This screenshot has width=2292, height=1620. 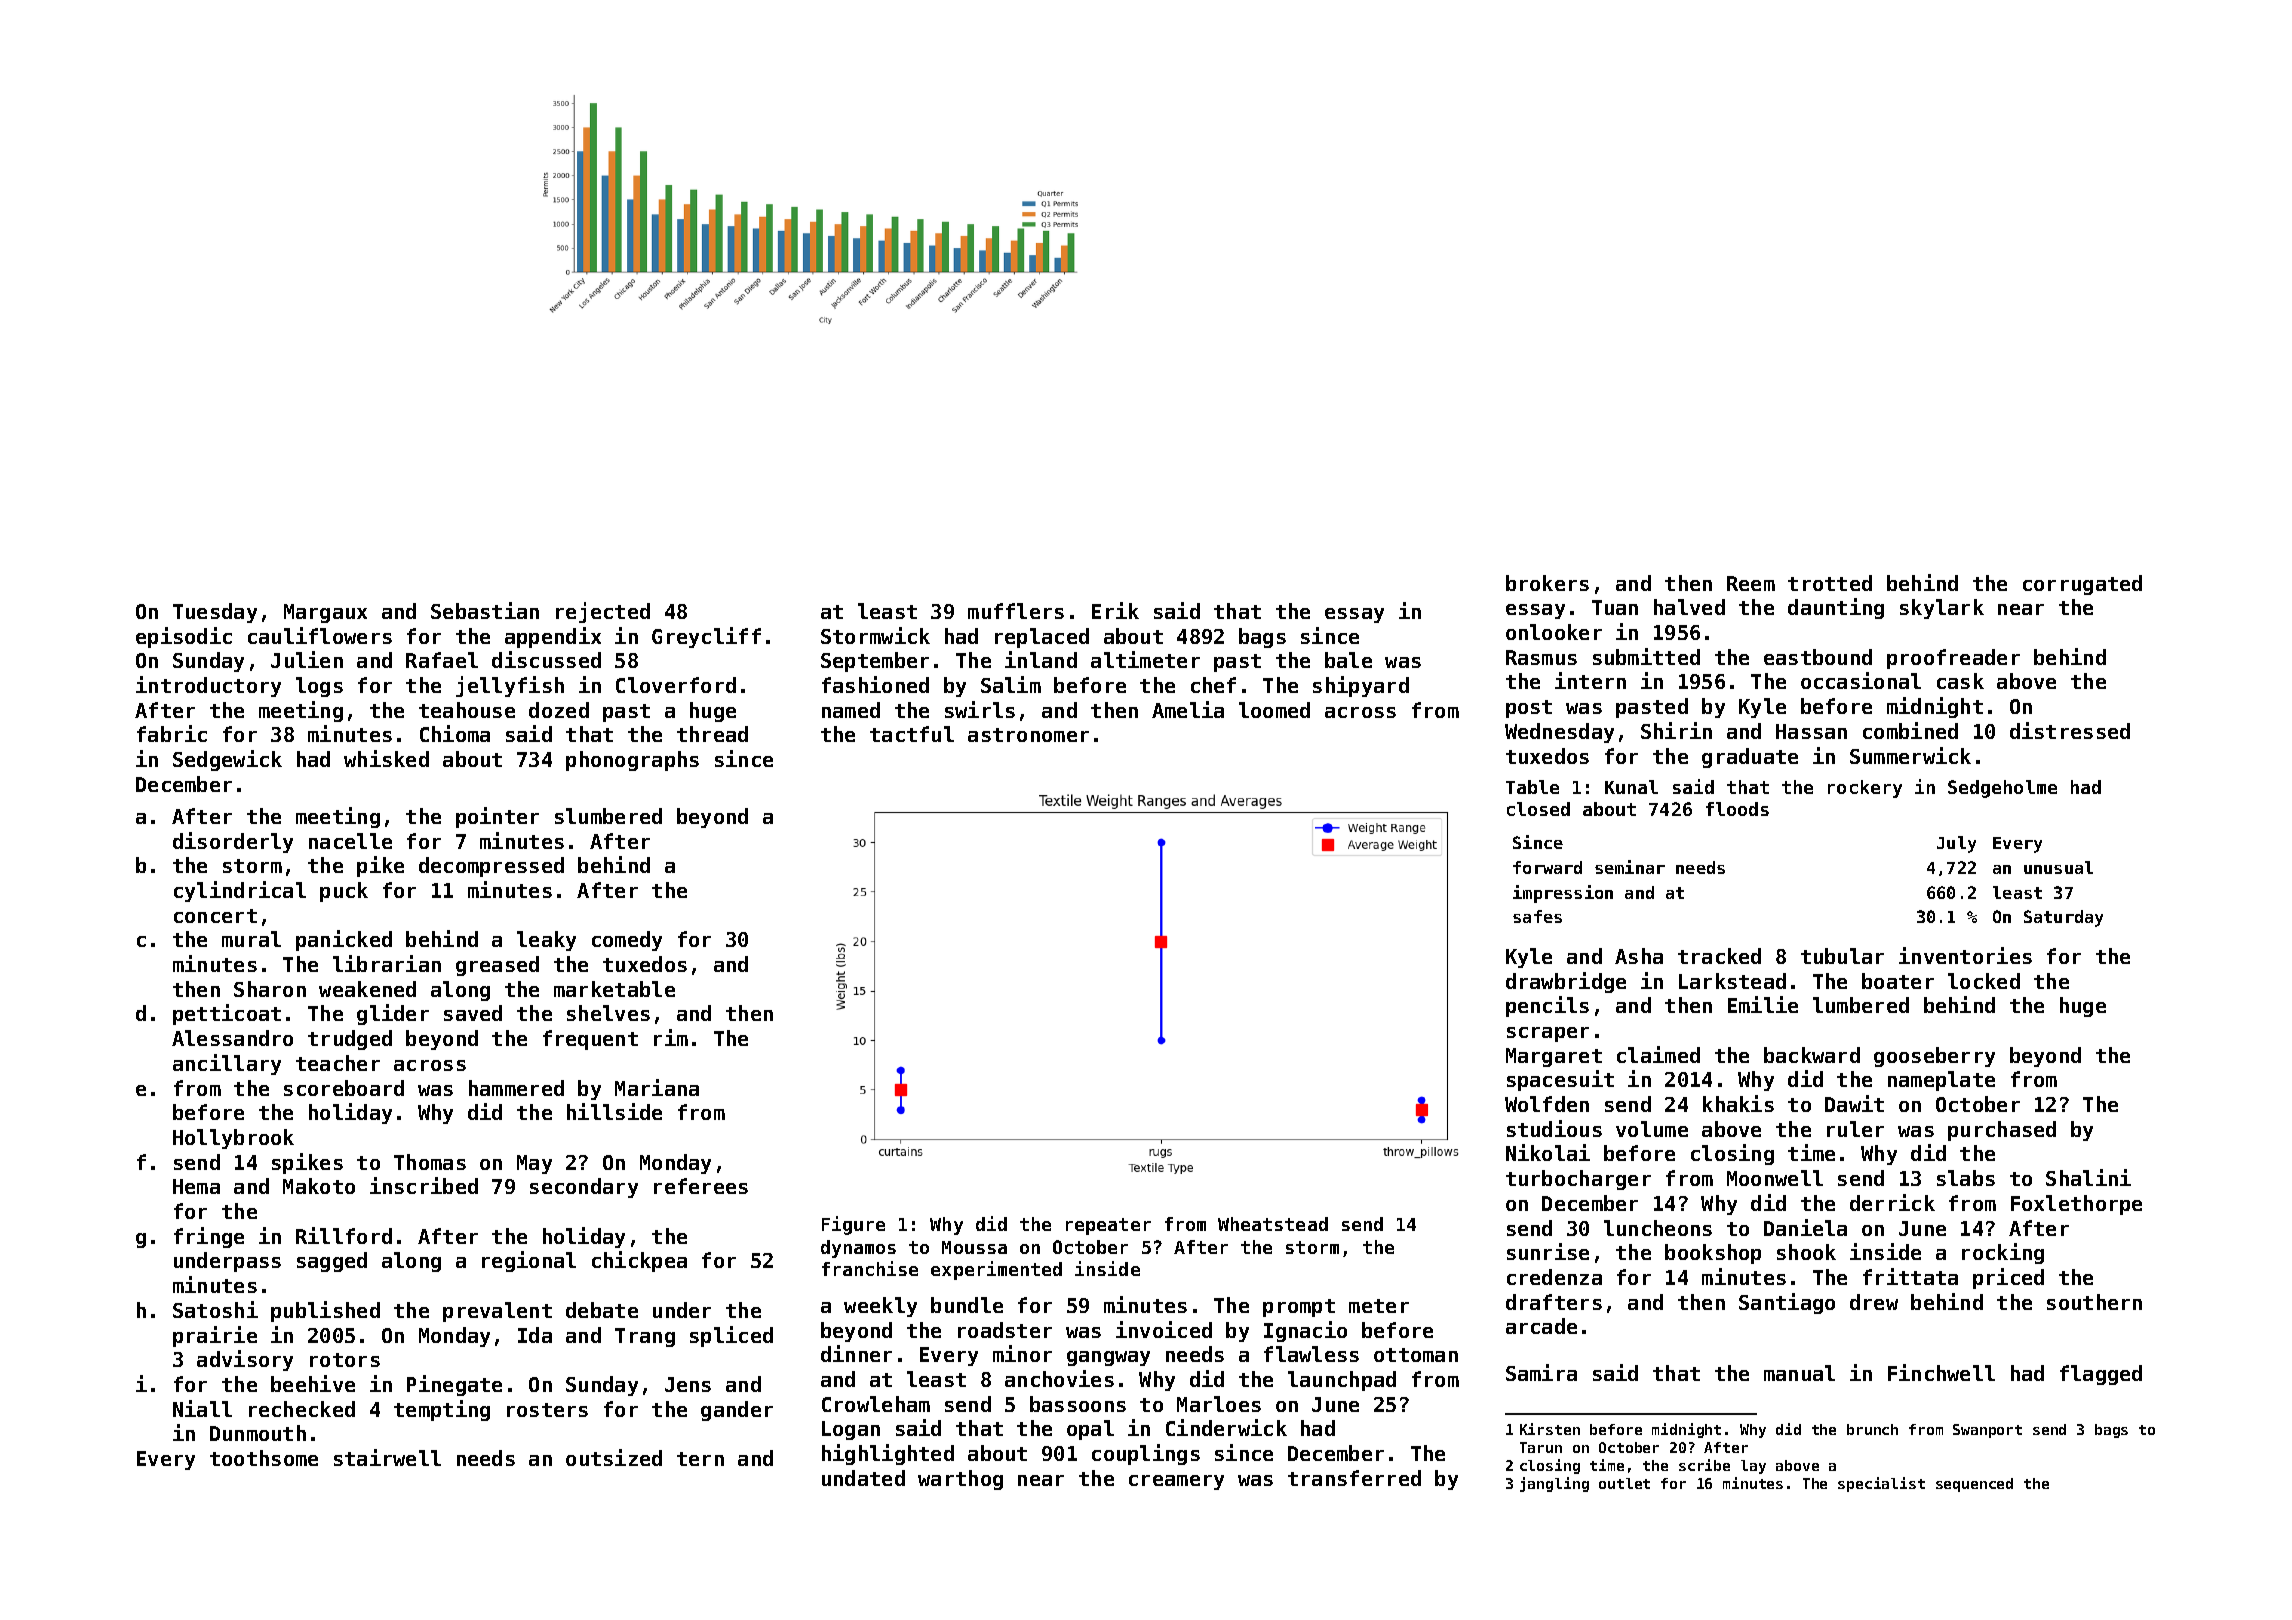 What do you see at coordinates (1548, 1152) in the screenshot?
I see `Nikolai` at bounding box center [1548, 1152].
